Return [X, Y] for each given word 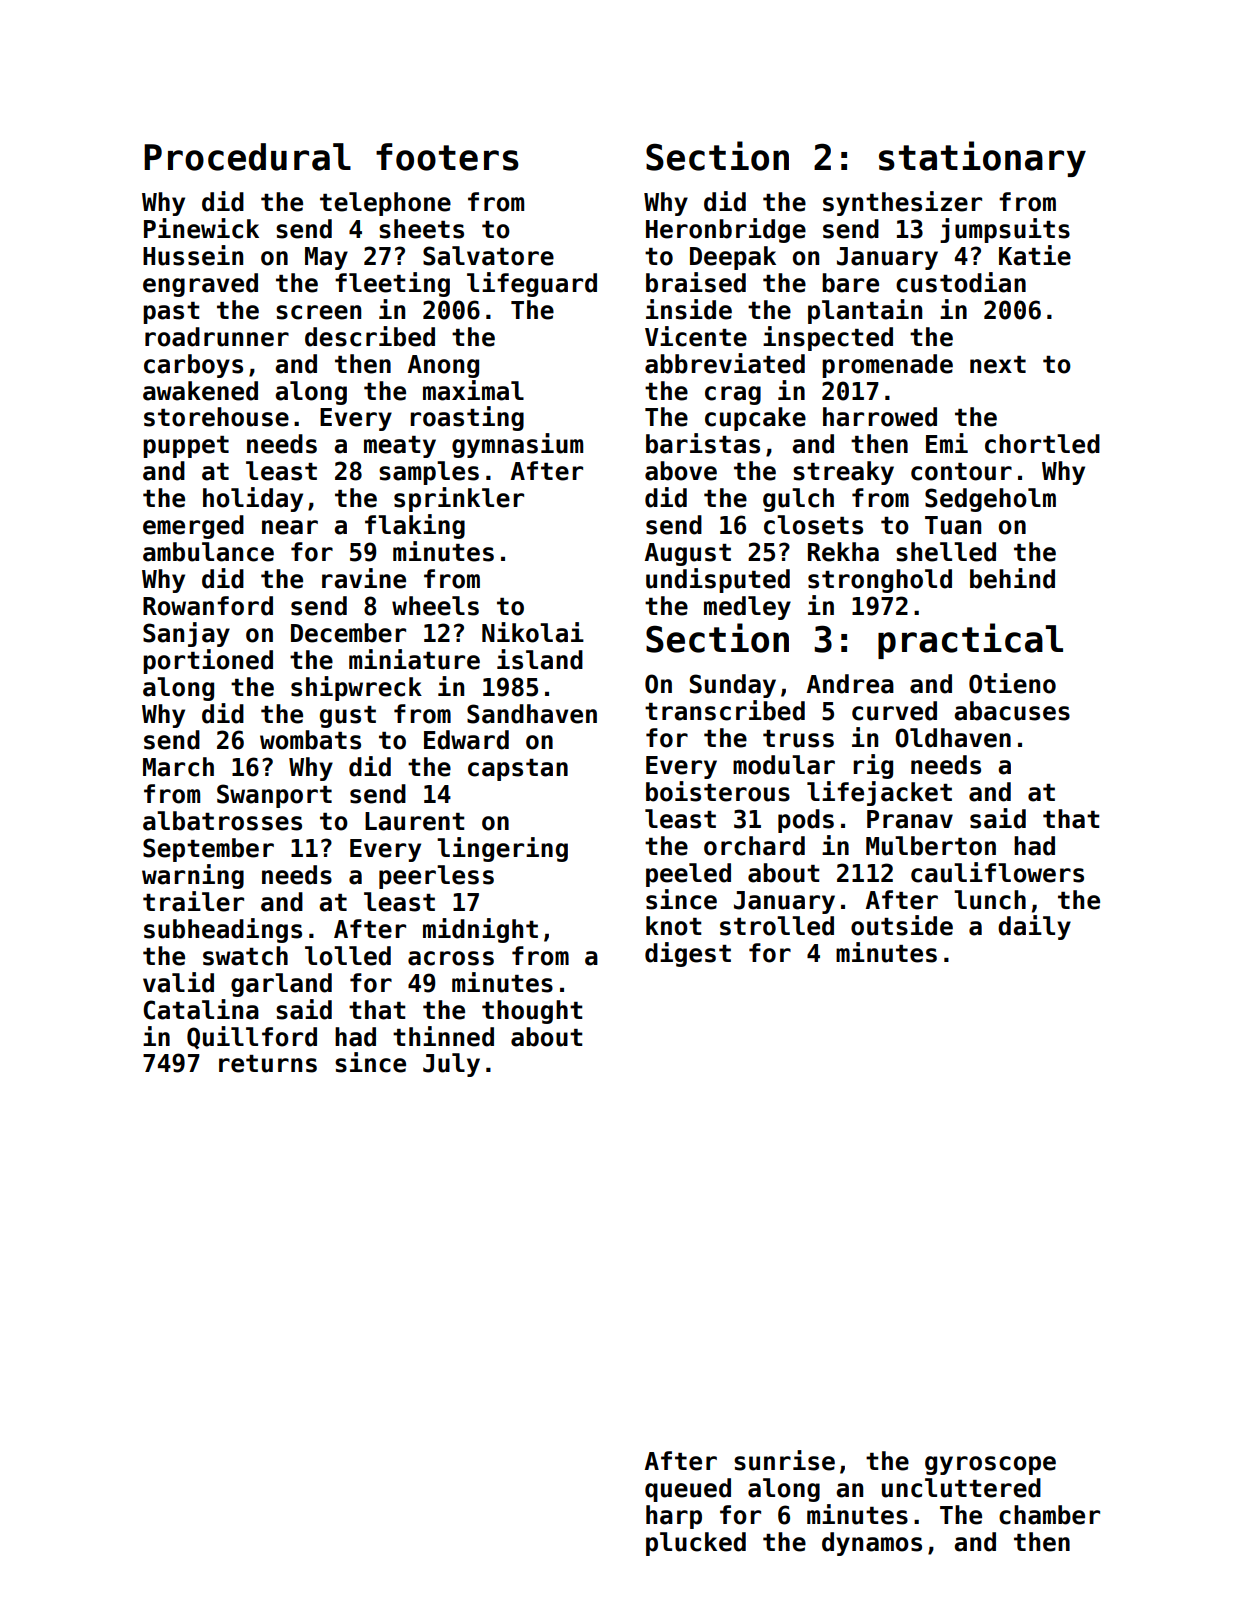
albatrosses [222, 821]
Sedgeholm [990, 500]
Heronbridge [726, 230]
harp [674, 1517]
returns [268, 1064]
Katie [1035, 255]
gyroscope [990, 1465]
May [326, 258]
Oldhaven [953, 738]
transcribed [725, 710]
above [681, 471]
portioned [208, 661]
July [451, 1065]
